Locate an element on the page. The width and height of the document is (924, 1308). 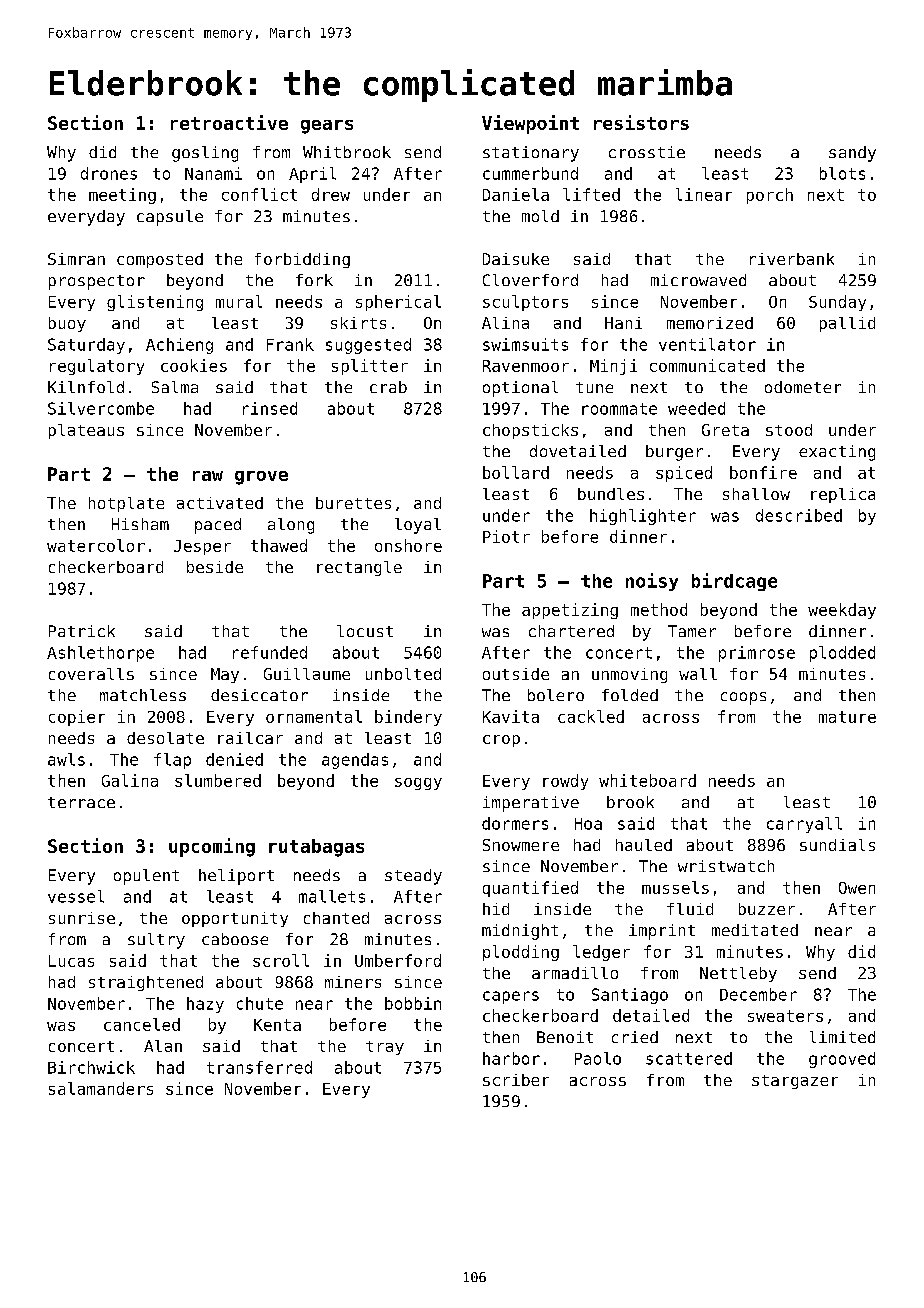
porch is located at coordinates (770, 196).
